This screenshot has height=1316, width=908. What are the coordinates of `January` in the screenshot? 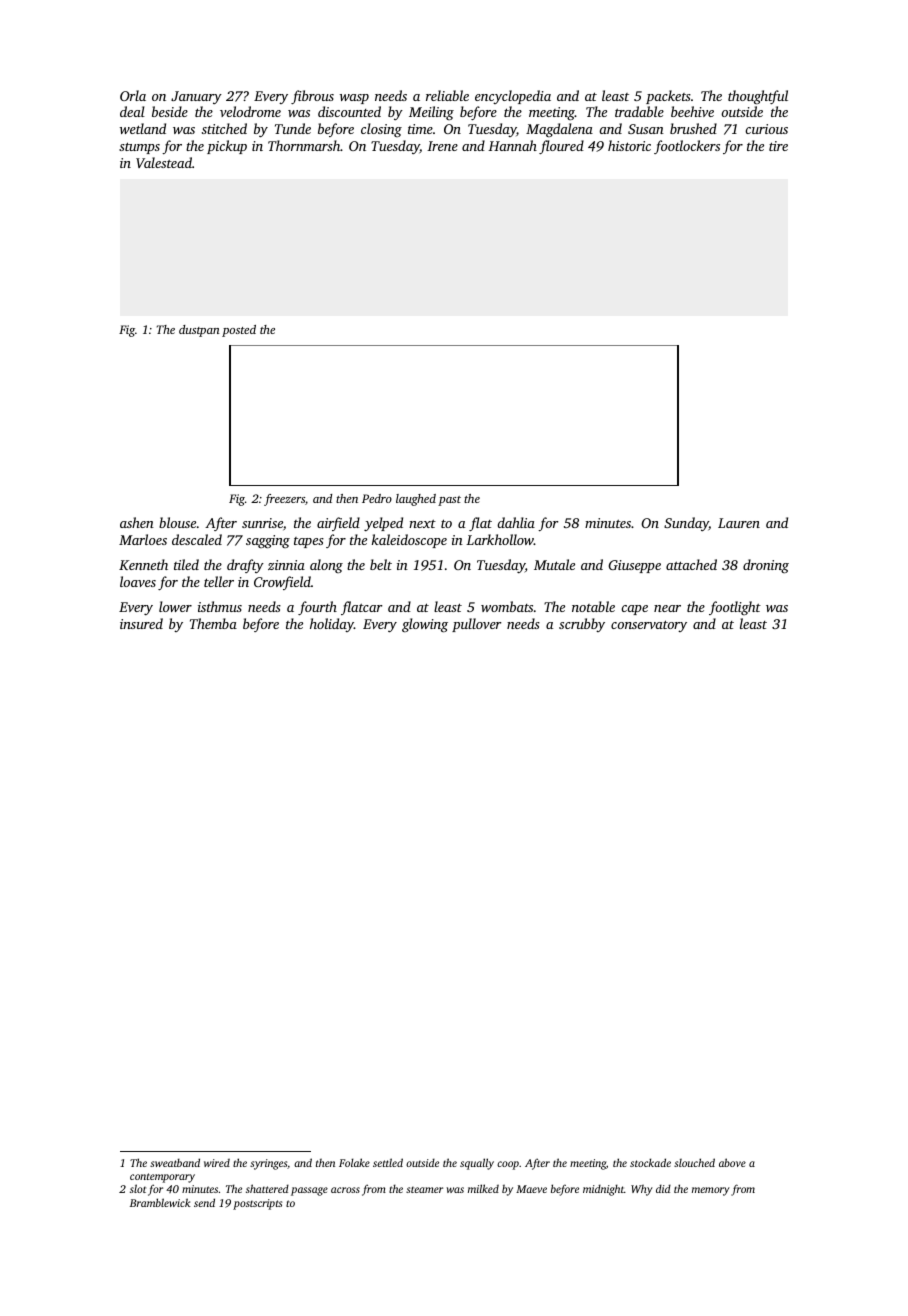 It's located at (196, 97).
